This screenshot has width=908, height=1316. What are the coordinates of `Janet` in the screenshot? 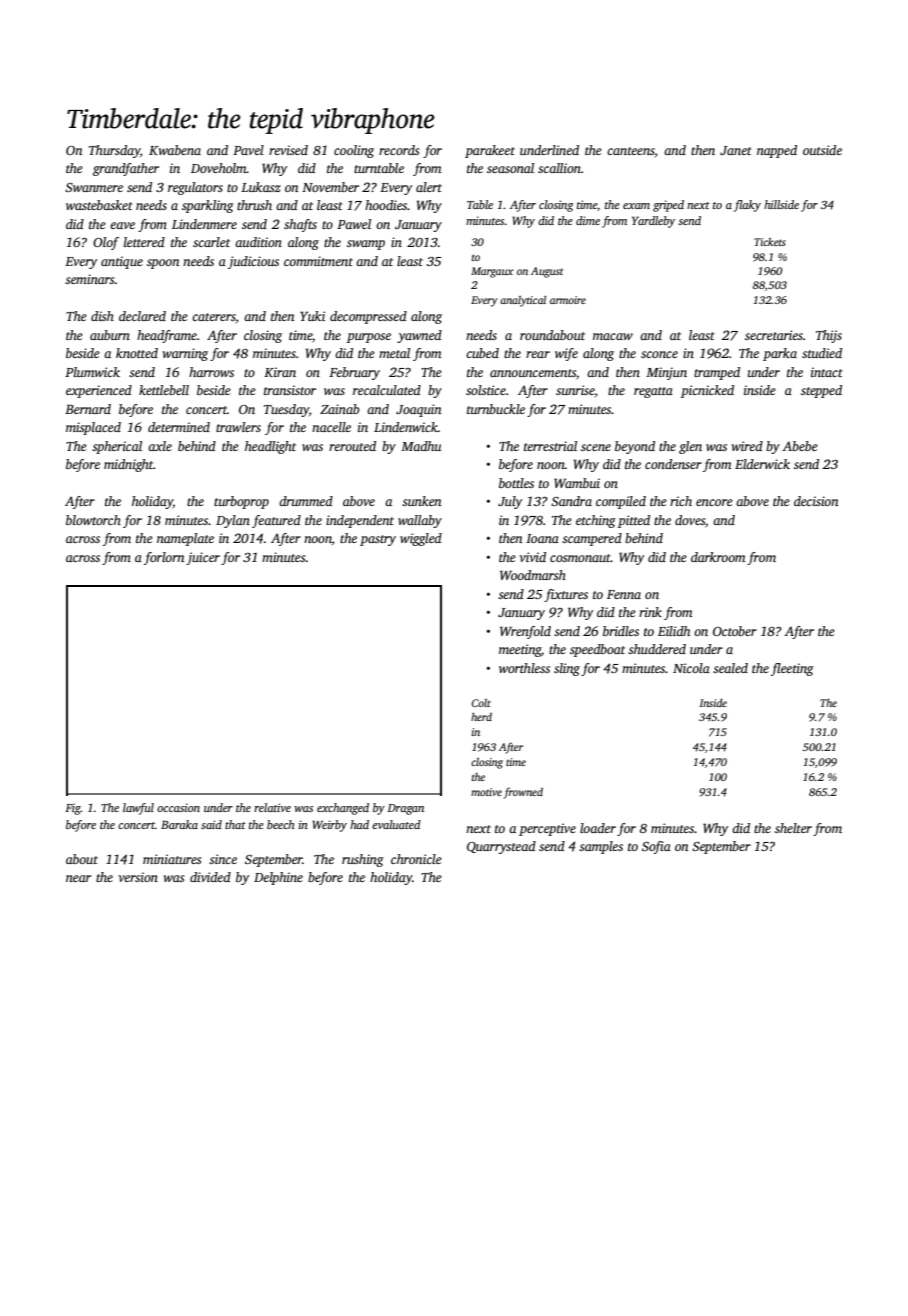 It's located at (735, 150).
